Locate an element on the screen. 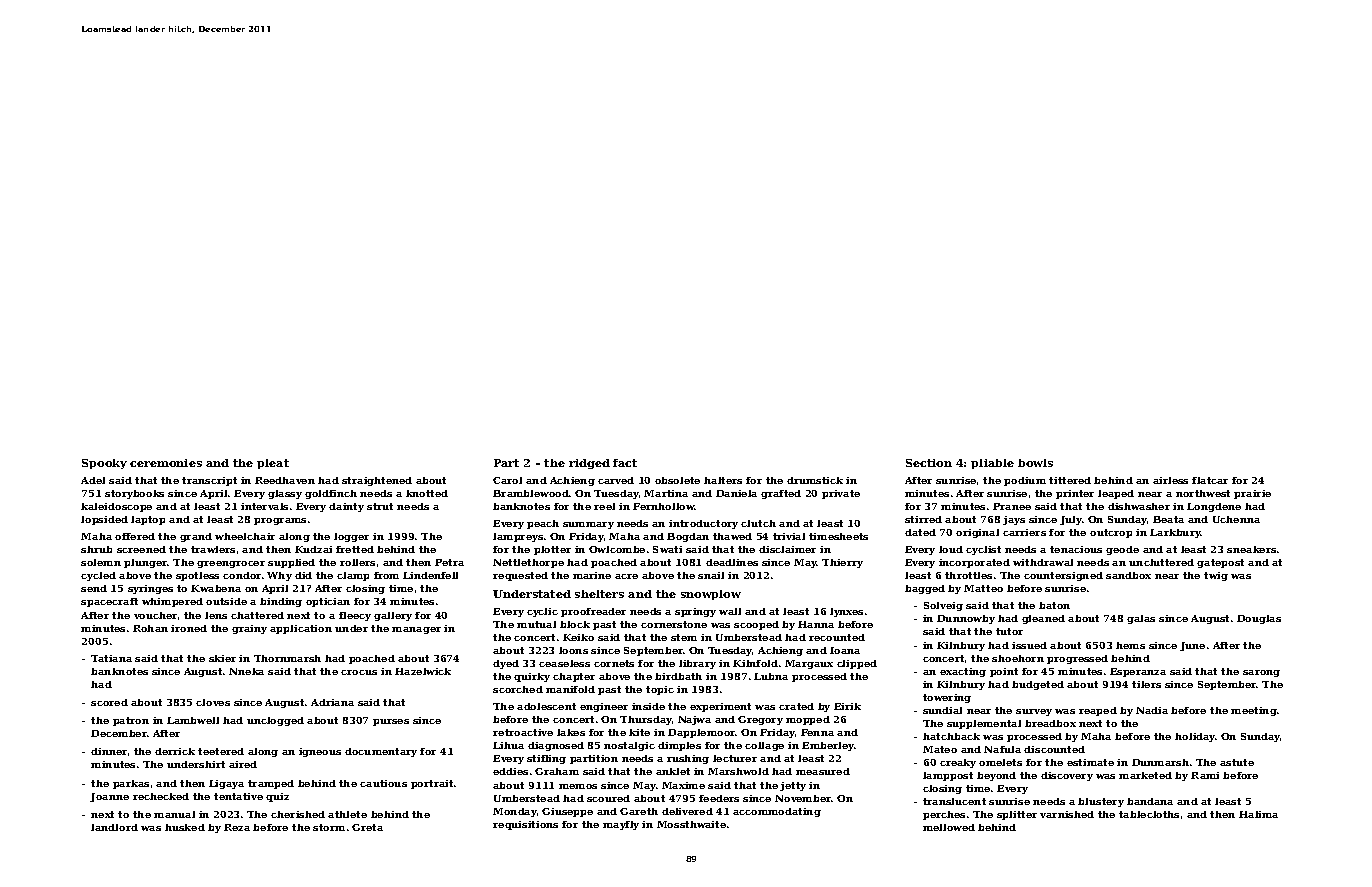  Nneka is located at coordinates (246, 671).
